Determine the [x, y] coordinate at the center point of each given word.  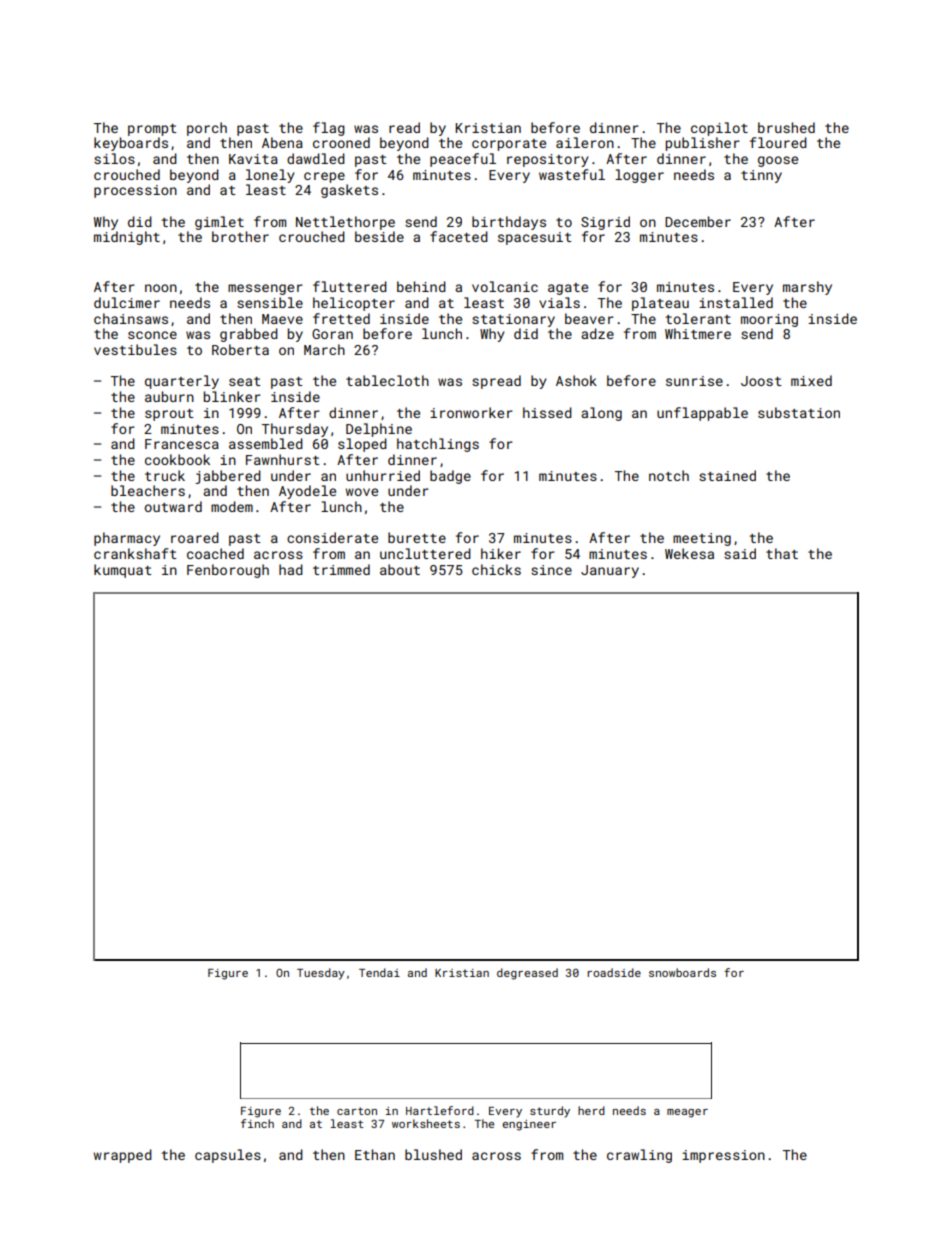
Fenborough [228, 571]
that [782, 553]
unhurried [383, 475]
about [400, 569]
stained [727, 475]
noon [161, 288]
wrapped [123, 1156]
